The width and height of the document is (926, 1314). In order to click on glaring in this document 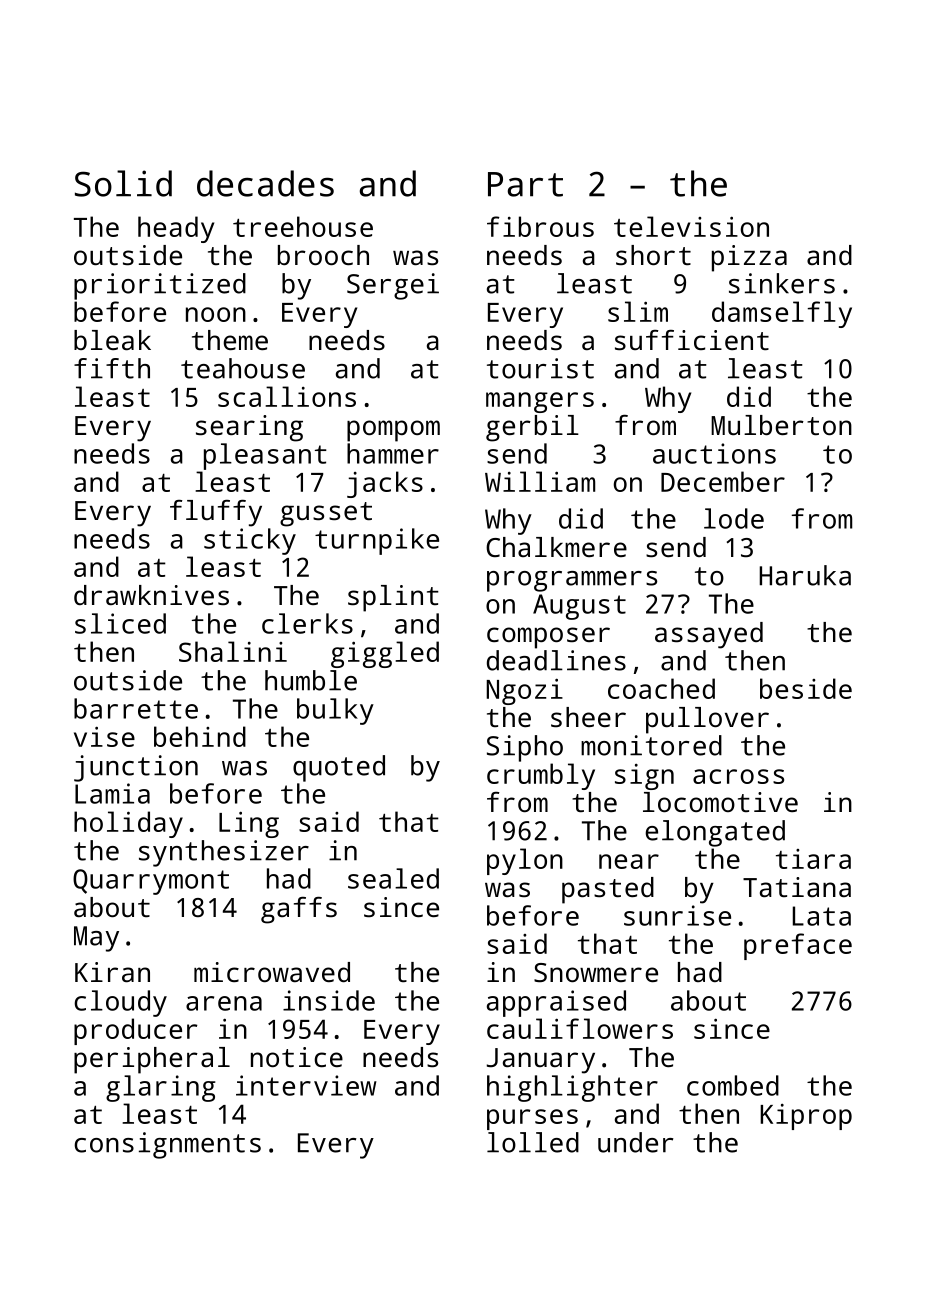, I will do `click(160, 1088)`.
